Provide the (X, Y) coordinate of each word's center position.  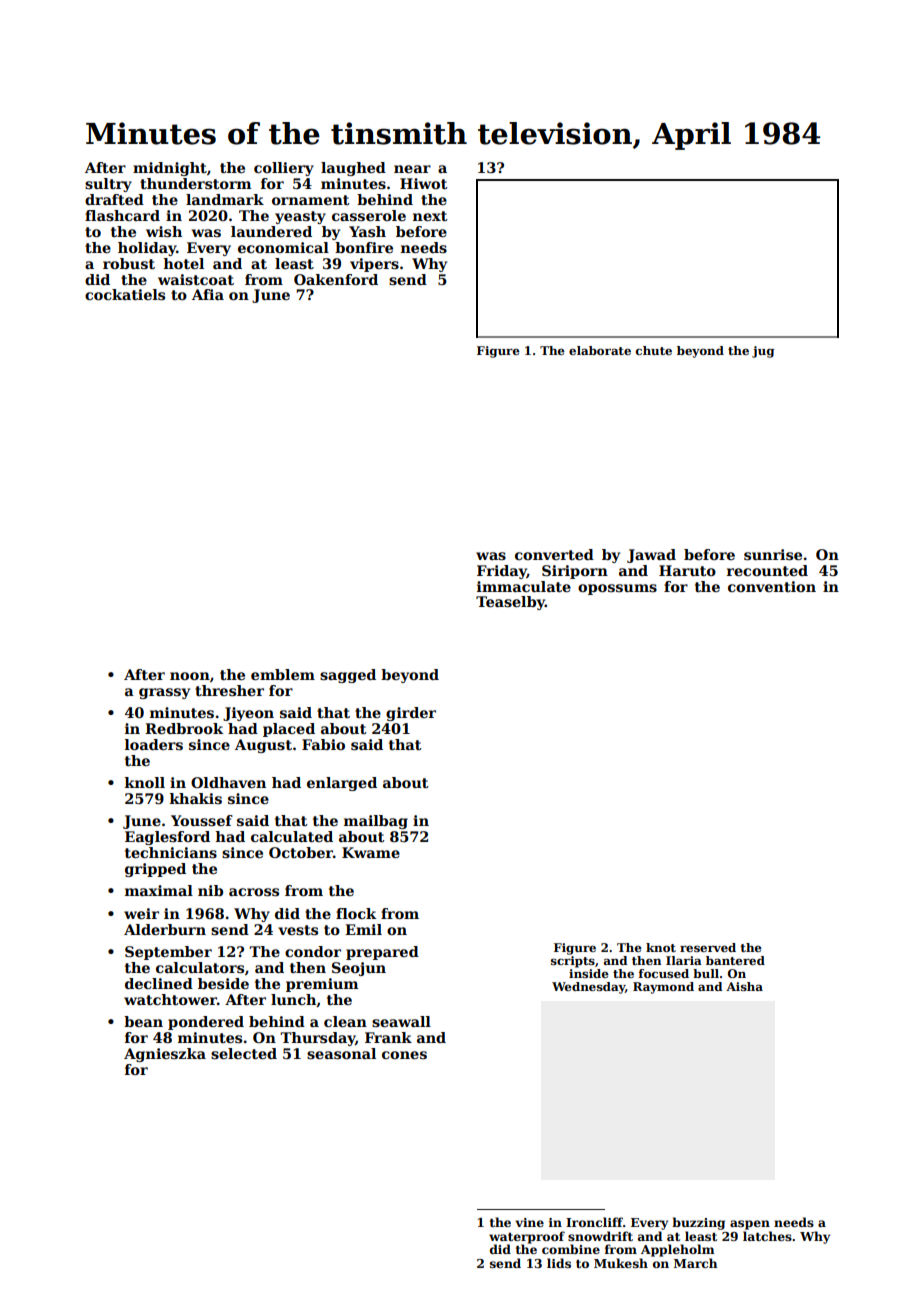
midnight (170, 169)
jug (763, 352)
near (412, 169)
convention (772, 586)
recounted (767, 570)
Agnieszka (165, 1055)
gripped (155, 870)
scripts (573, 962)
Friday (502, 572)
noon (190, 676)
